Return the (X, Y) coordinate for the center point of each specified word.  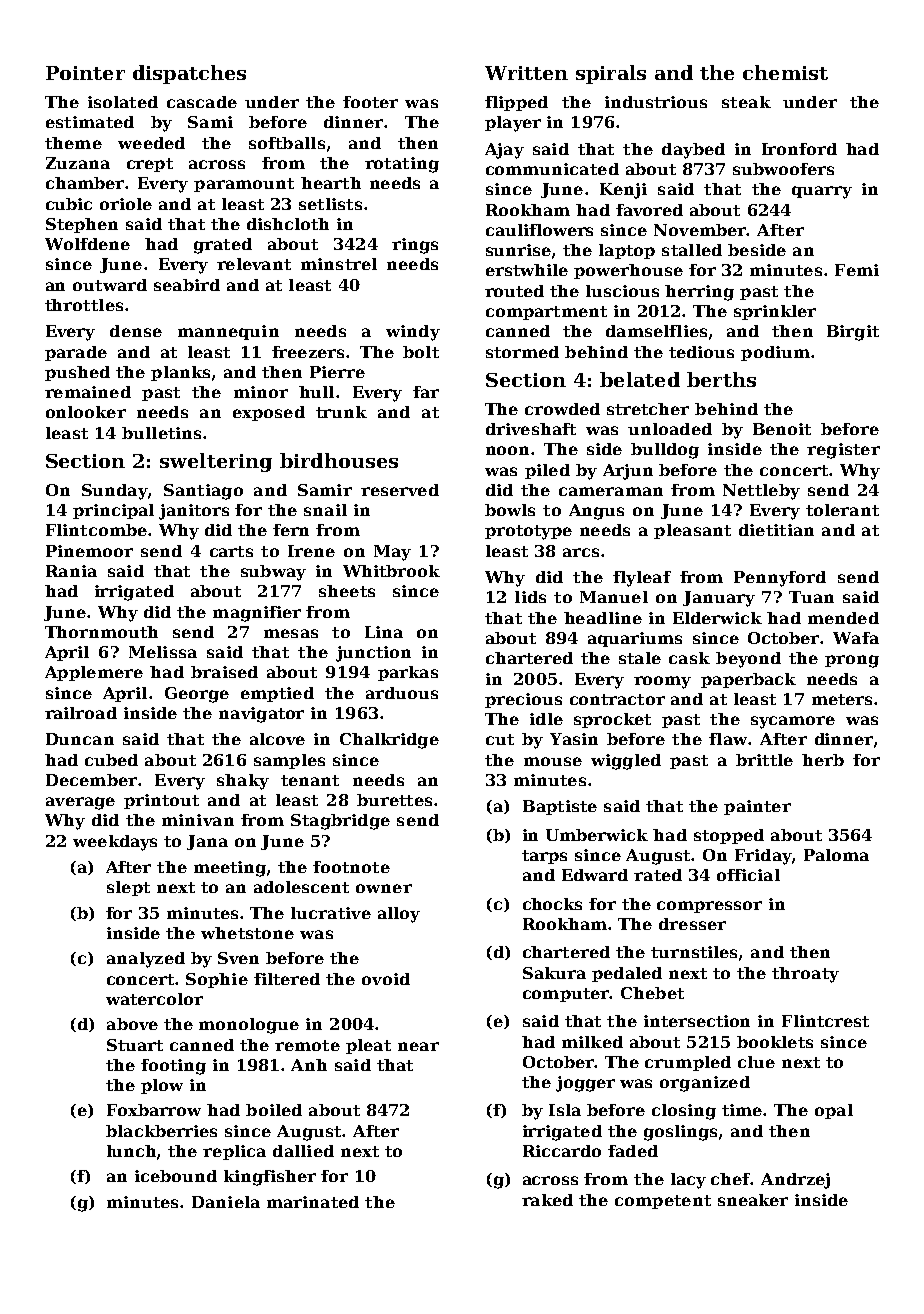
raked (547, 1200)
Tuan (811, 597)
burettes (394, 800)
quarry (822, 192)
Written (526, 73)
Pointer (85, 73)
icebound (176, 1176)
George (197, 695)
